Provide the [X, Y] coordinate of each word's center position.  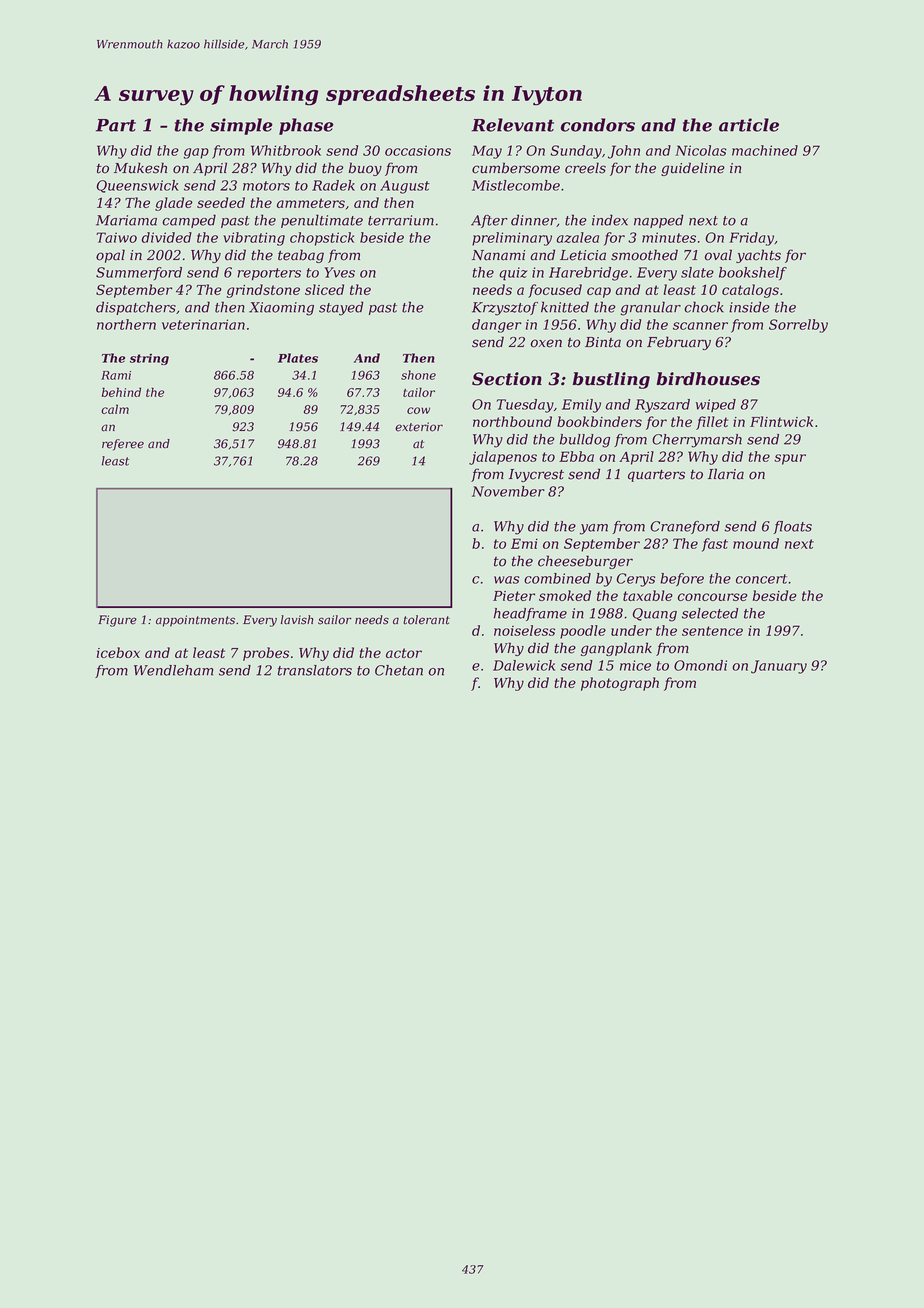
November [508, 491]
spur [790, 459]
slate [697, 272]
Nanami [498, 255]
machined [765, 150]
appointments [195, 621]
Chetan [399, 670]
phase [306, 126]
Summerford [139, 273]
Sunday [576, 152]
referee [123, 445]
